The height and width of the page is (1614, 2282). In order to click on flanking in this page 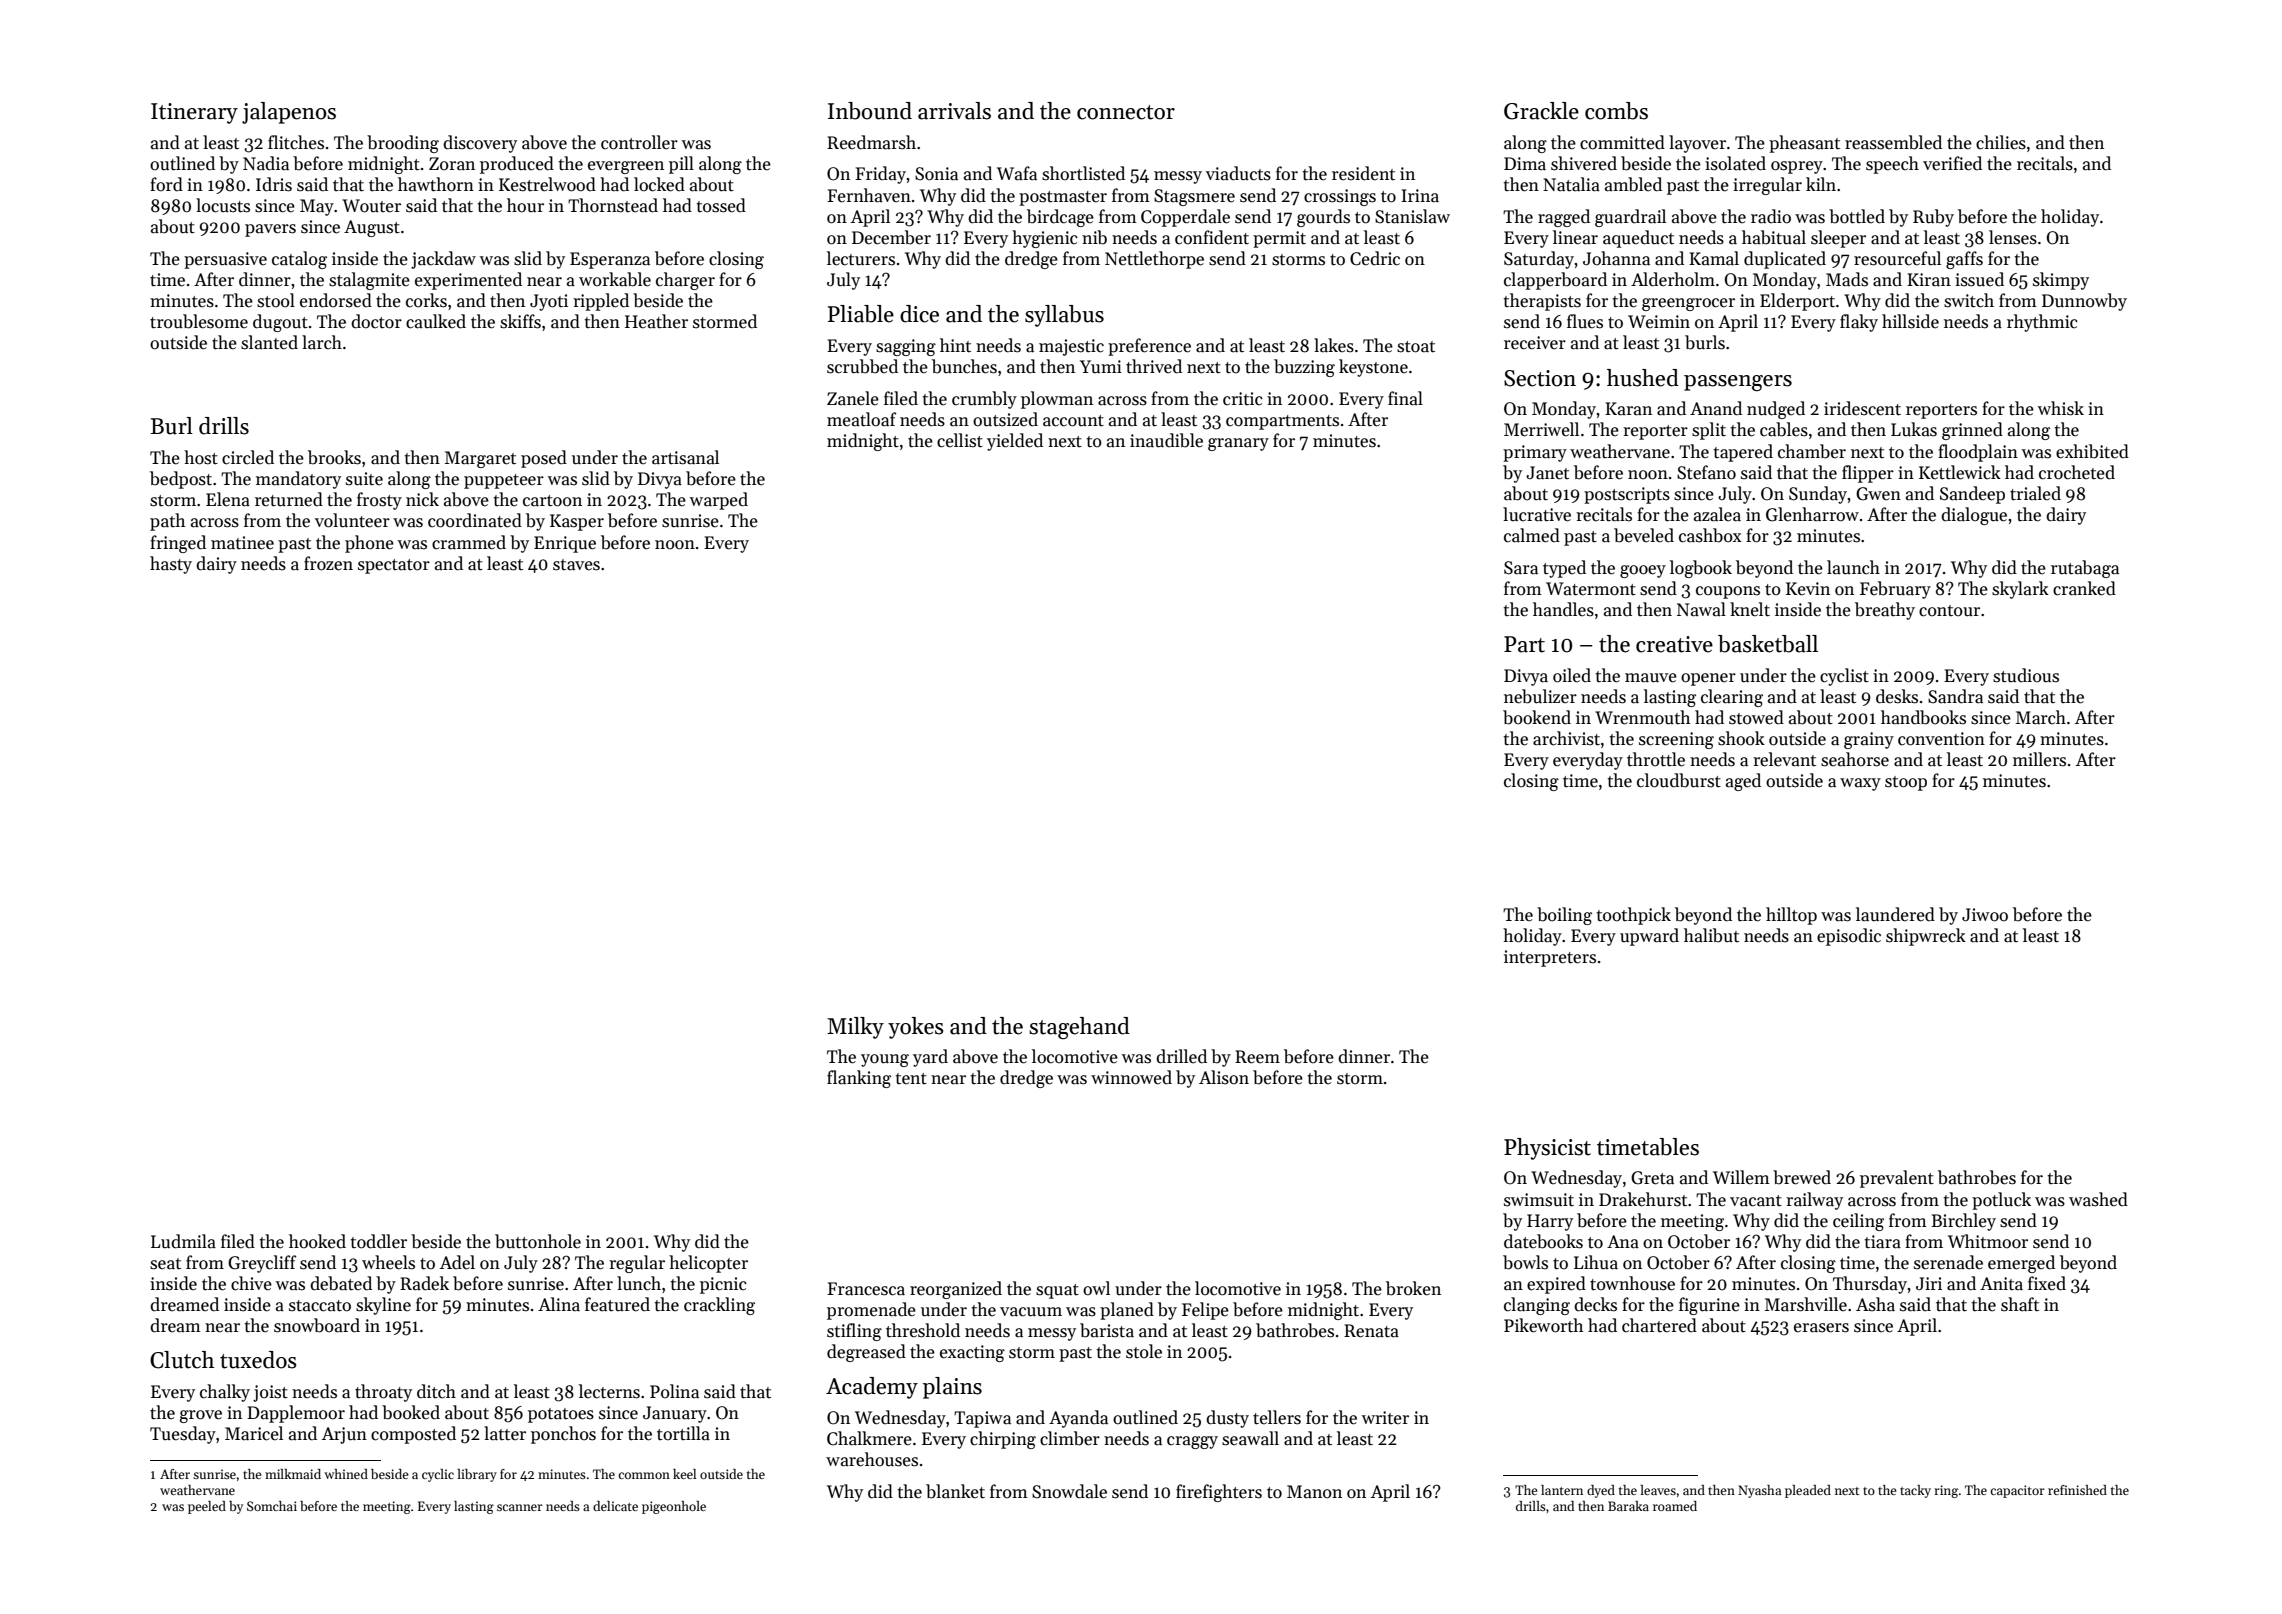, I will do `click(859, 1079)`.
